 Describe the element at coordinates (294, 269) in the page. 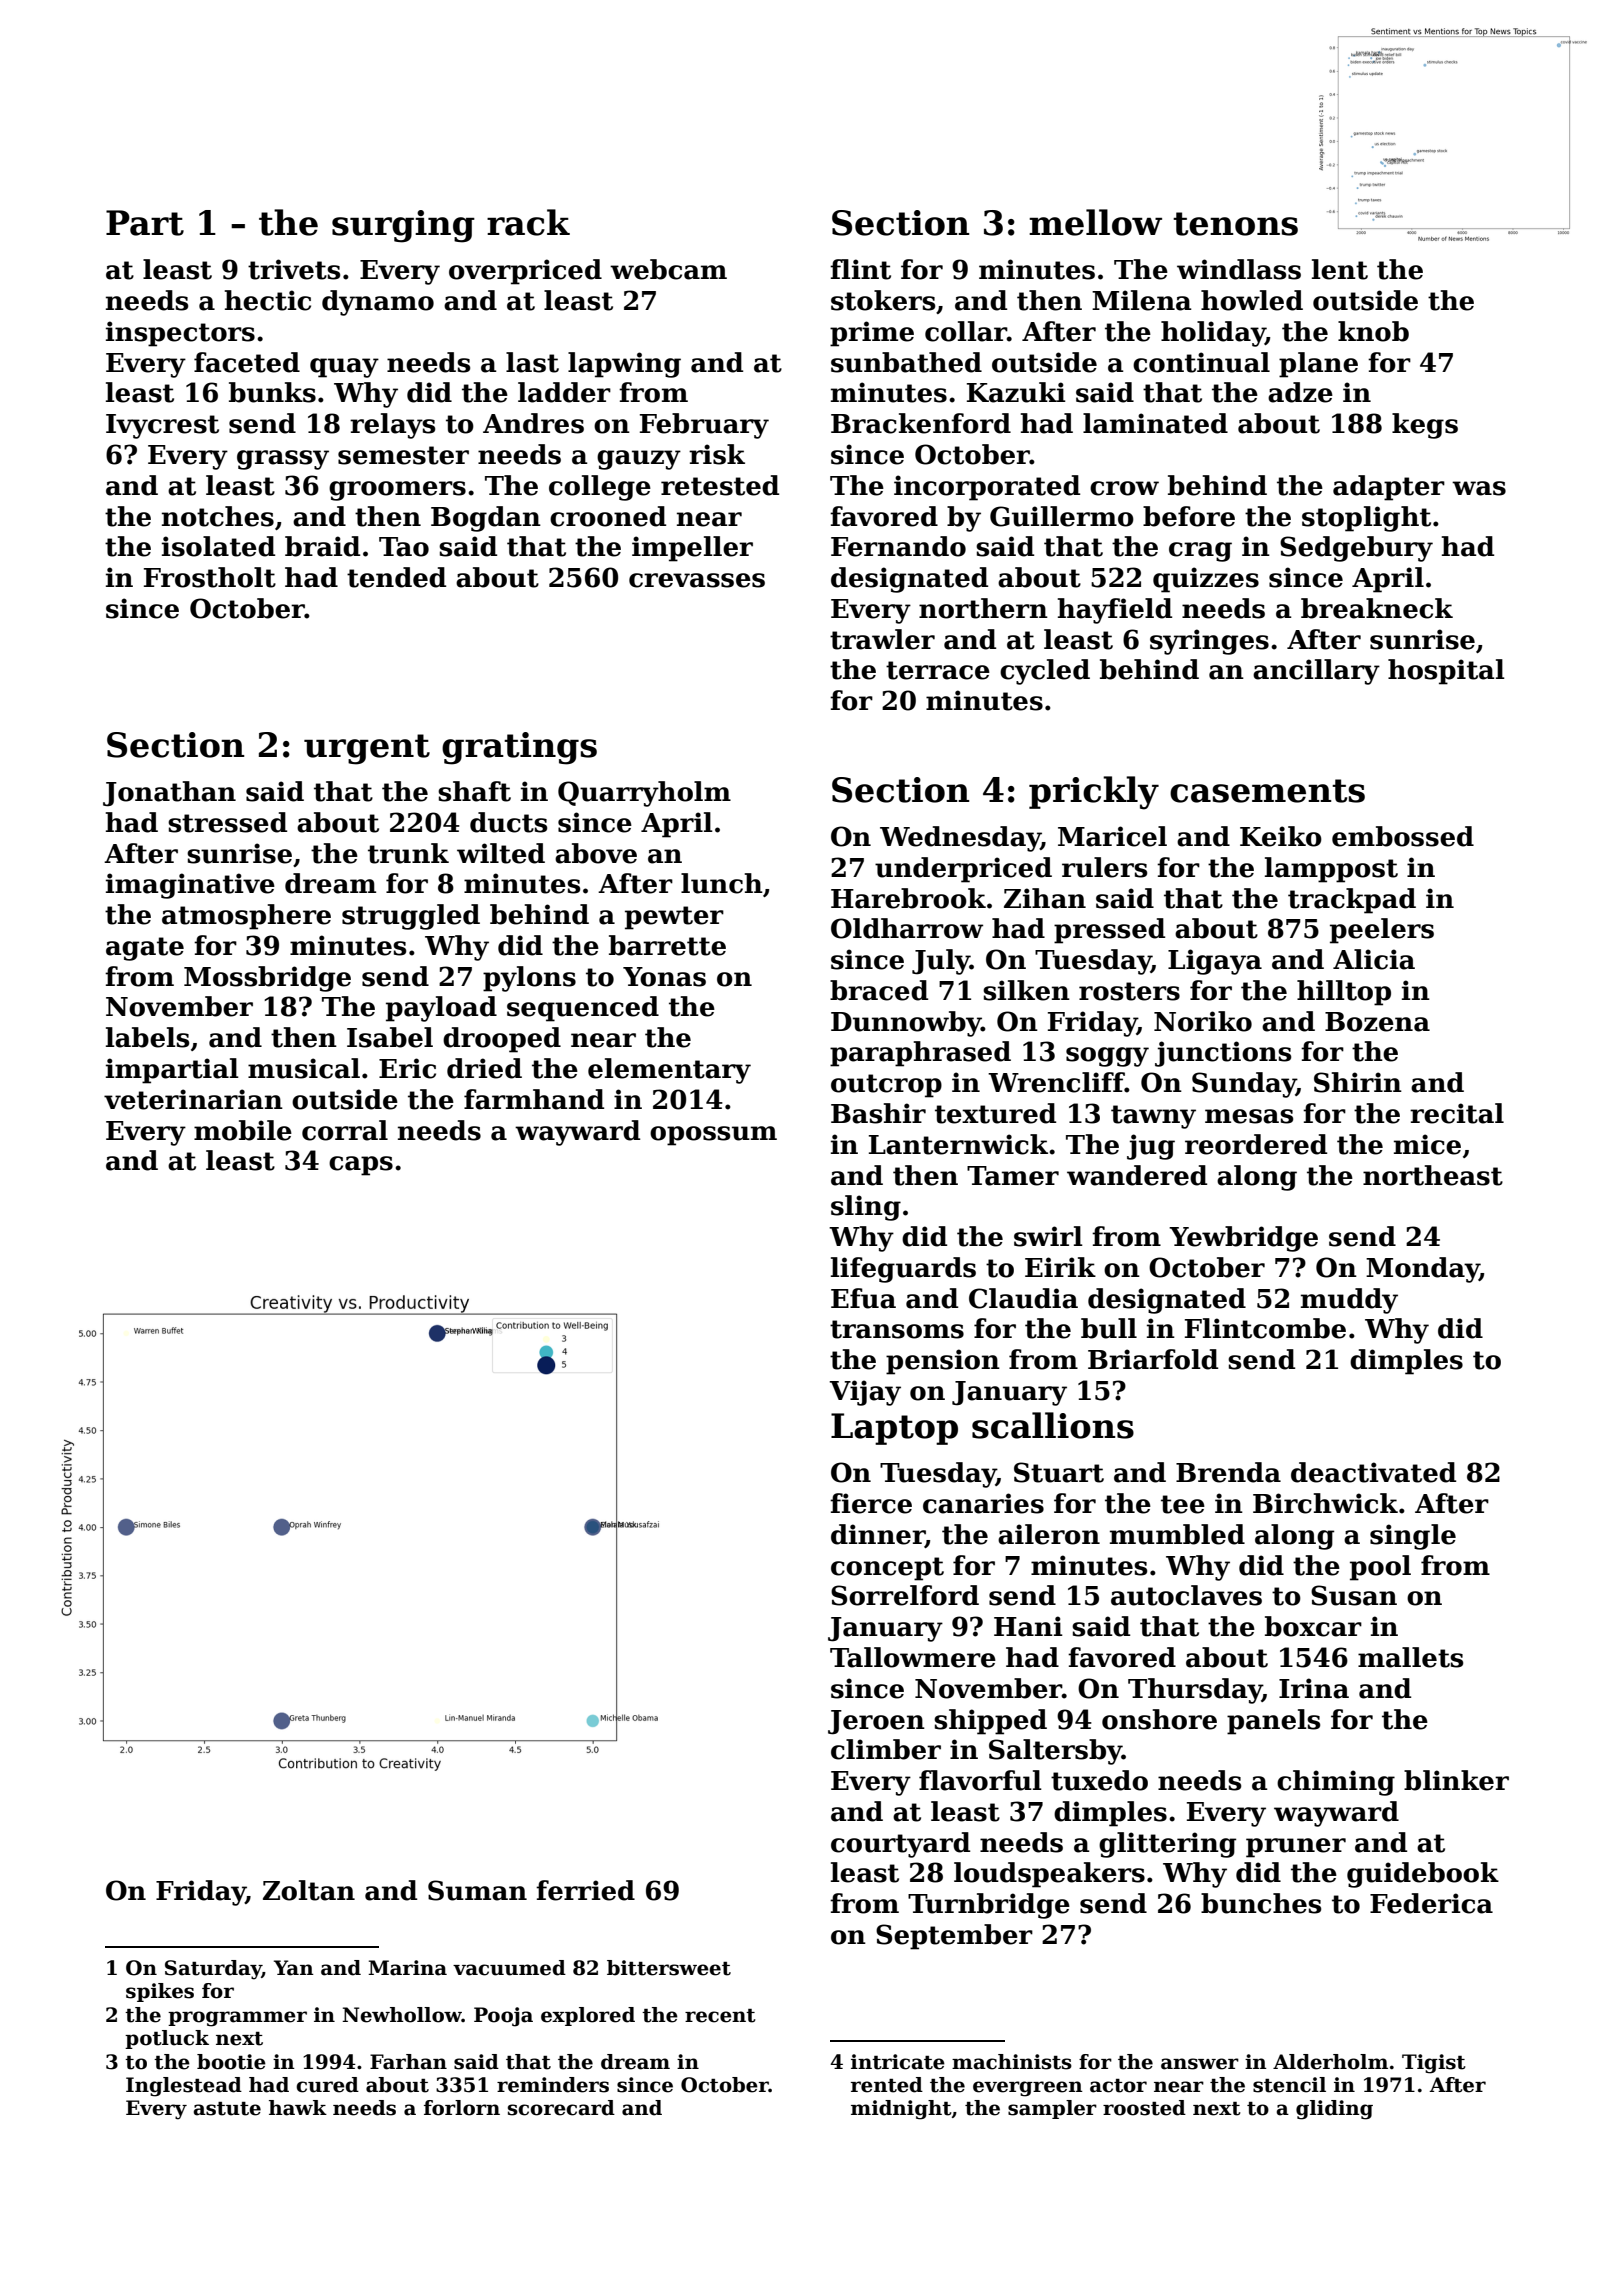

I see `trivets` at that location.
